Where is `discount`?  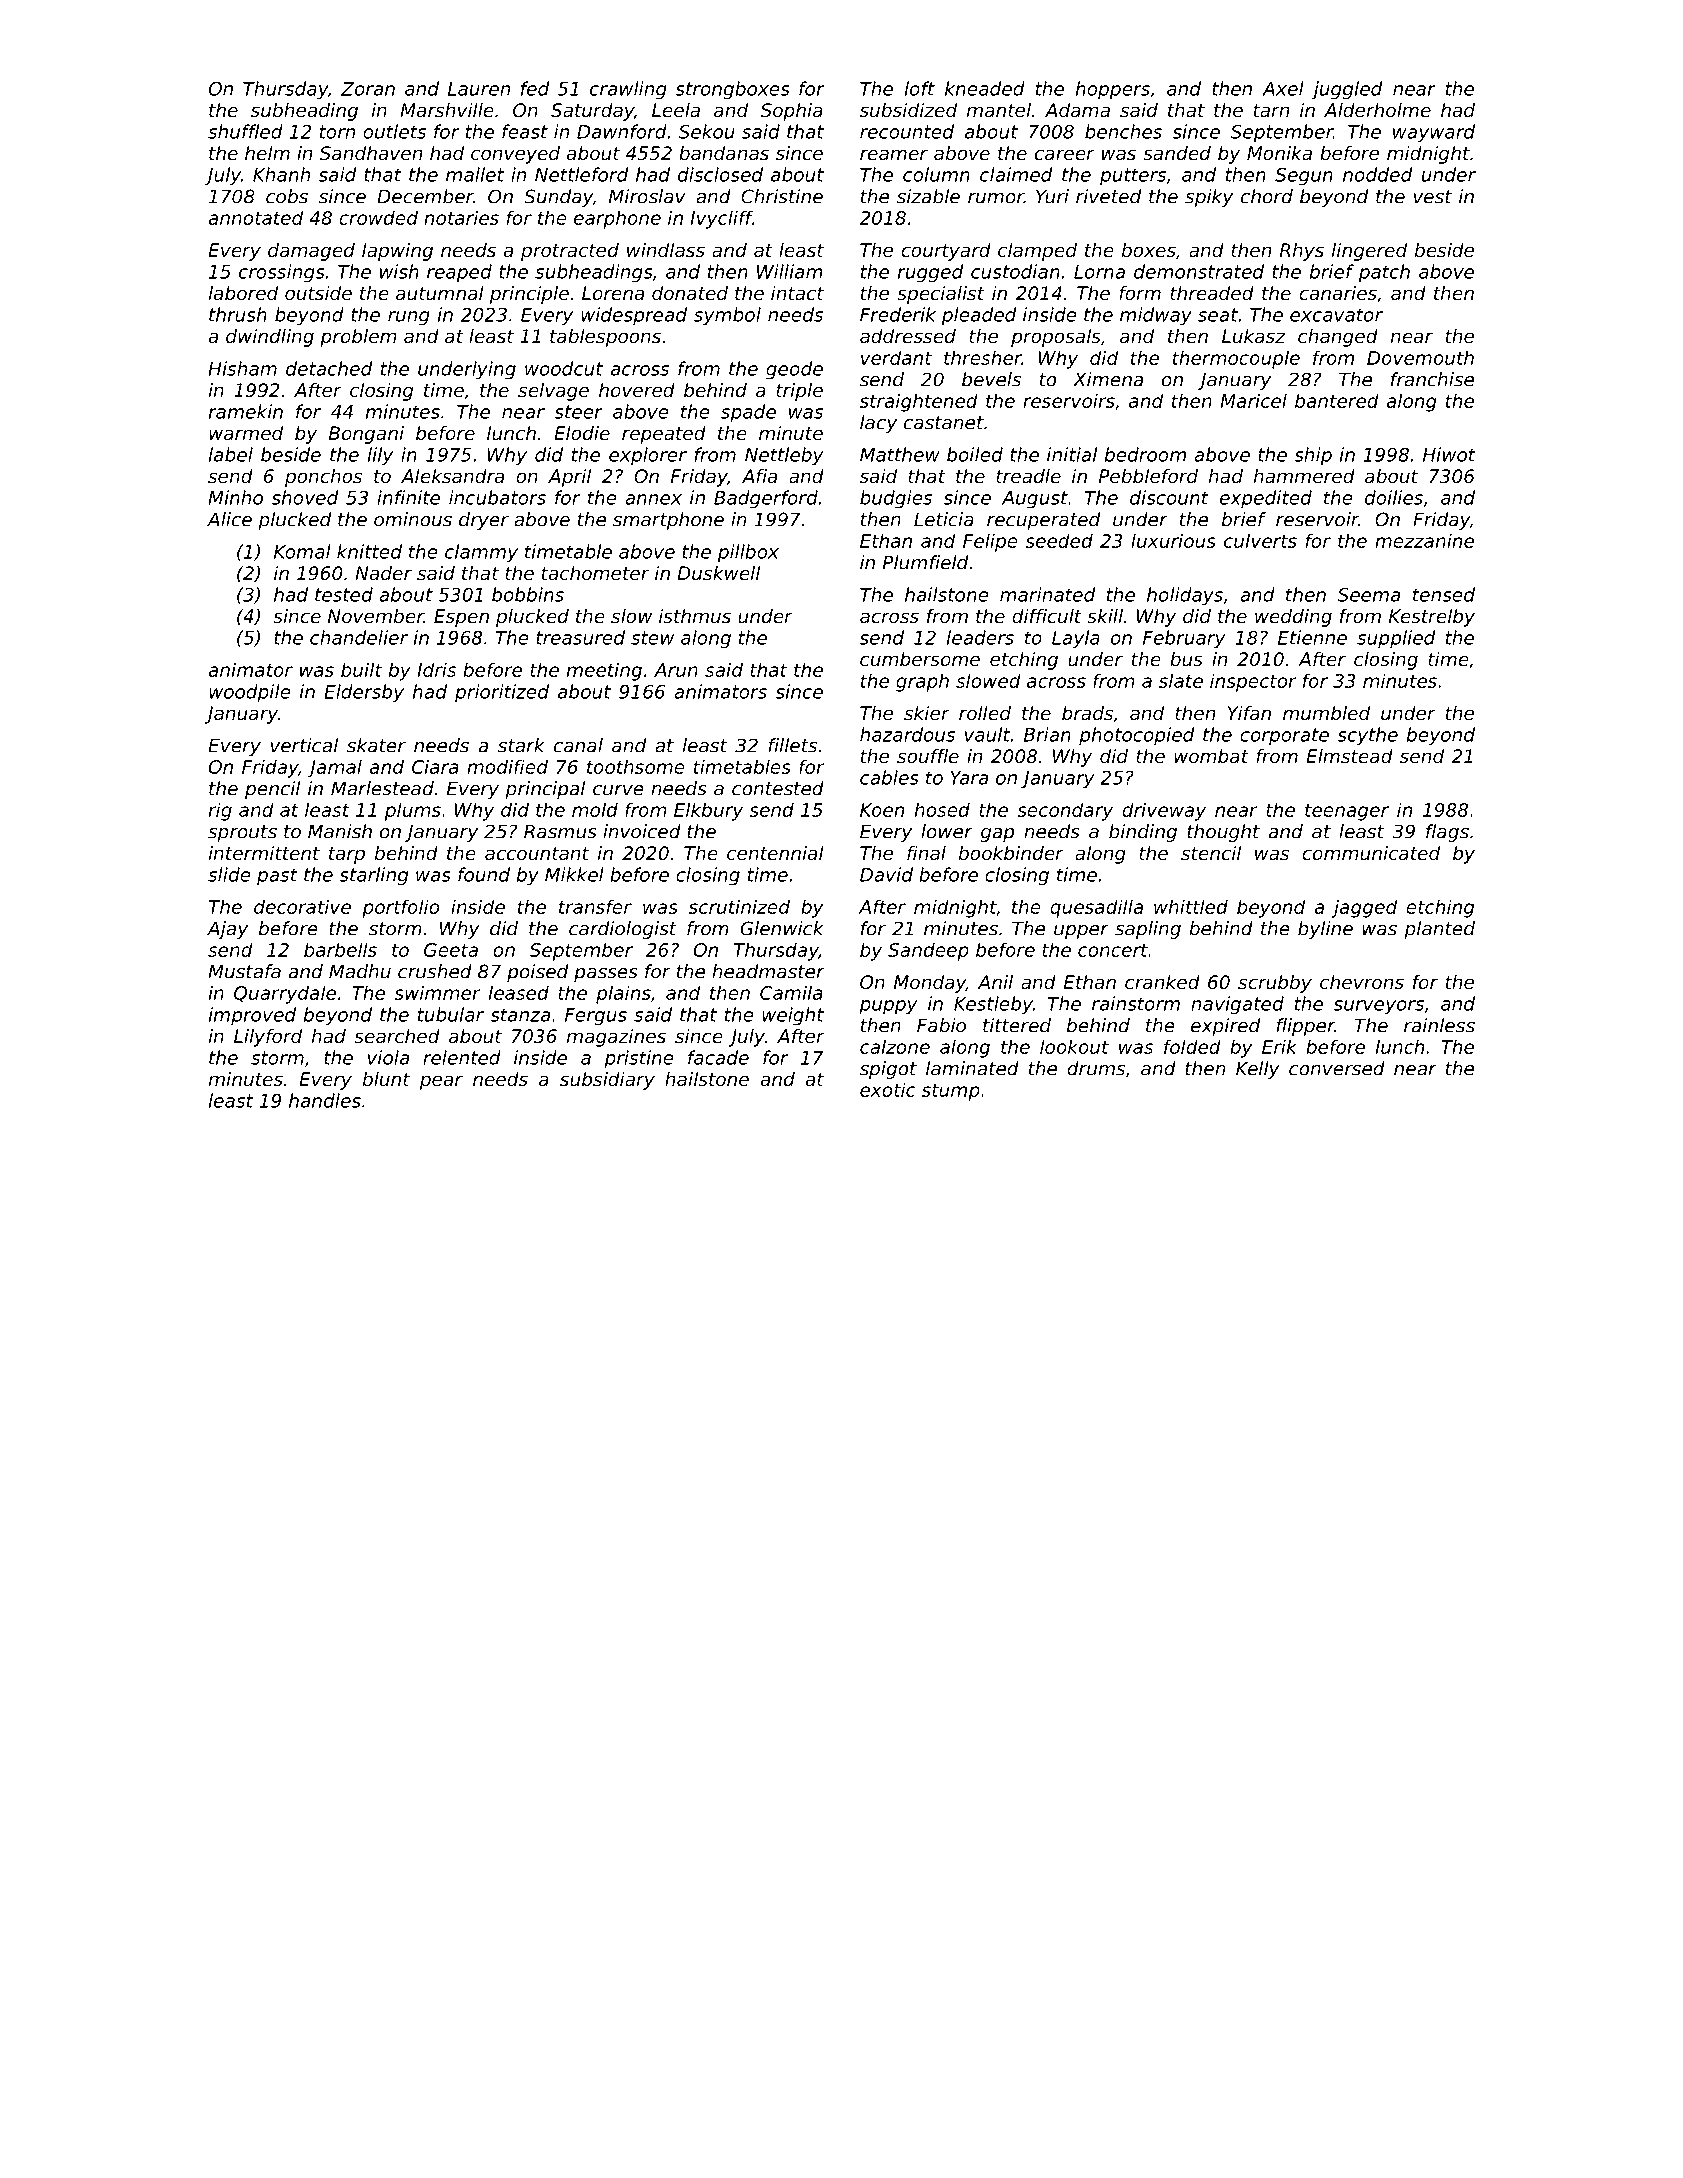 discount is located at coordinates (1169, 497).
